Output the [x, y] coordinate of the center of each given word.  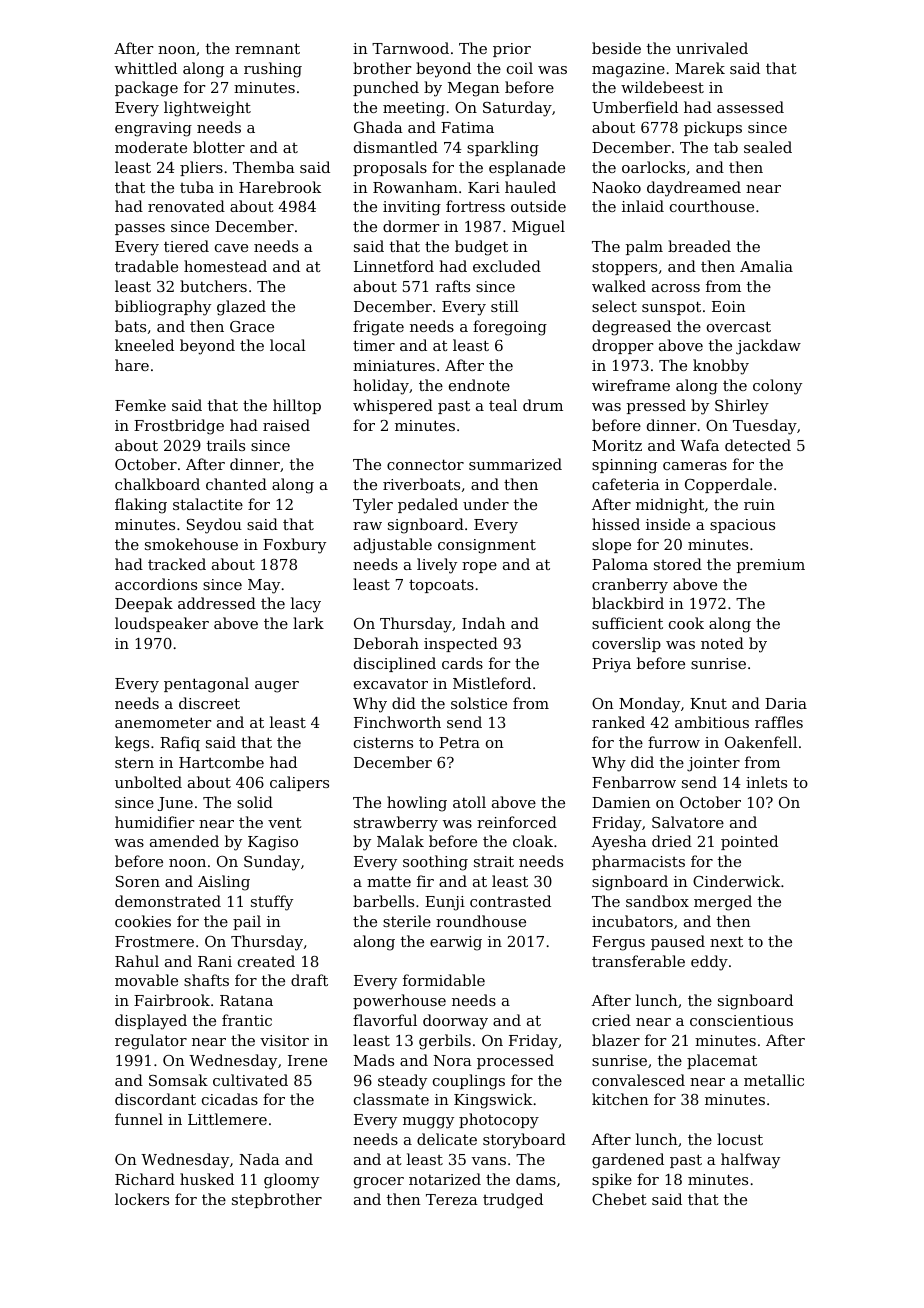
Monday [649, 705]
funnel [139, 1119]
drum [543, 405]
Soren [138, 881]
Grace [252, 326]
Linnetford [394, 266]
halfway [750, 1161]
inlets [766, 782]
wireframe [631, 385]
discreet [209, 703]
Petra [459, 742]
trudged [513, 1201]
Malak [400, 841]
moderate [151, 147]
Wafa [699, 445]
